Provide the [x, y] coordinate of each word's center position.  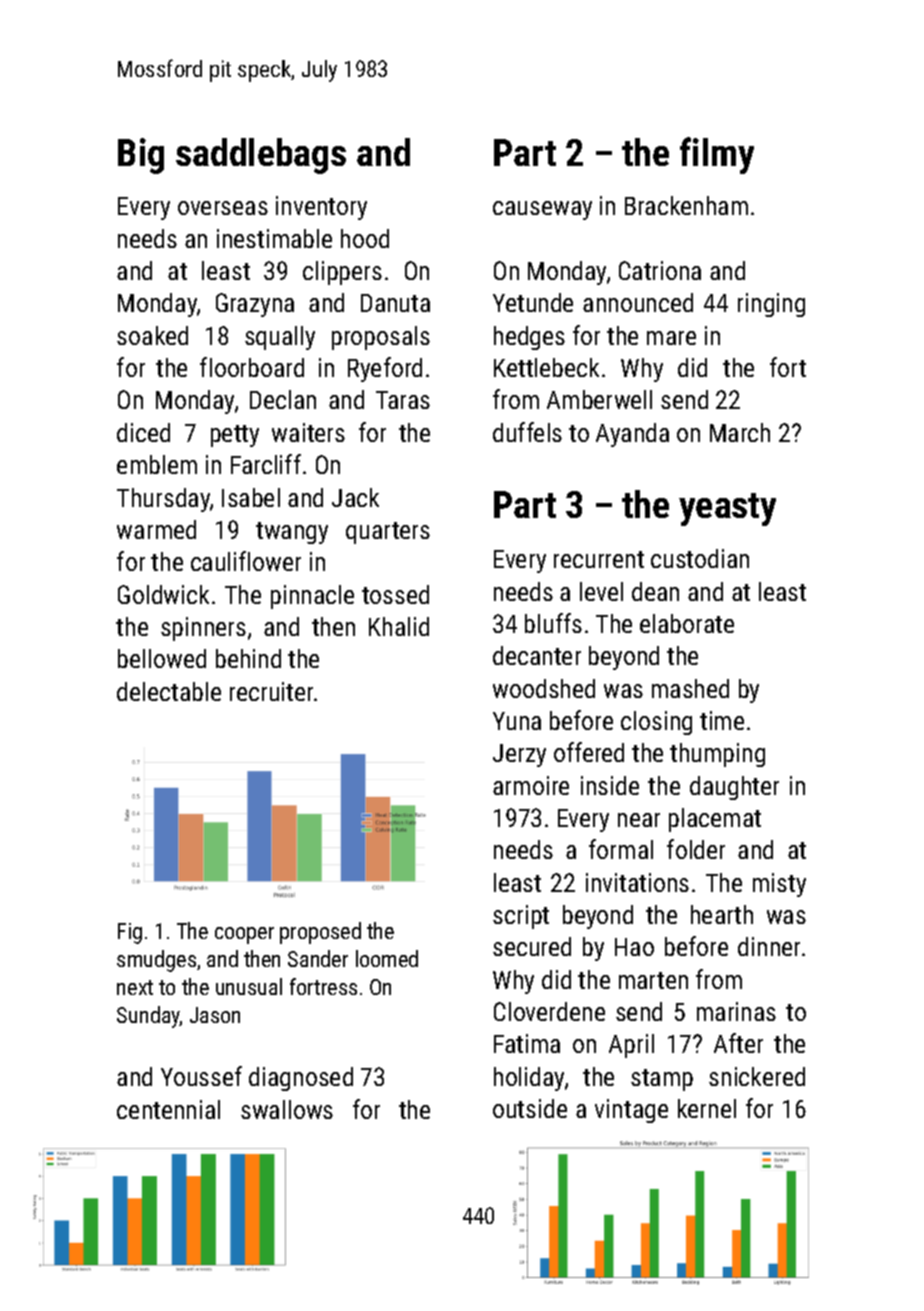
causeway [542, 210]
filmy [717, 155]
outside [530, 1108]
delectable [169, 691]
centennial [168, 1109]
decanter [537, 655]
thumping [717, 755]
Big [141, 156]
